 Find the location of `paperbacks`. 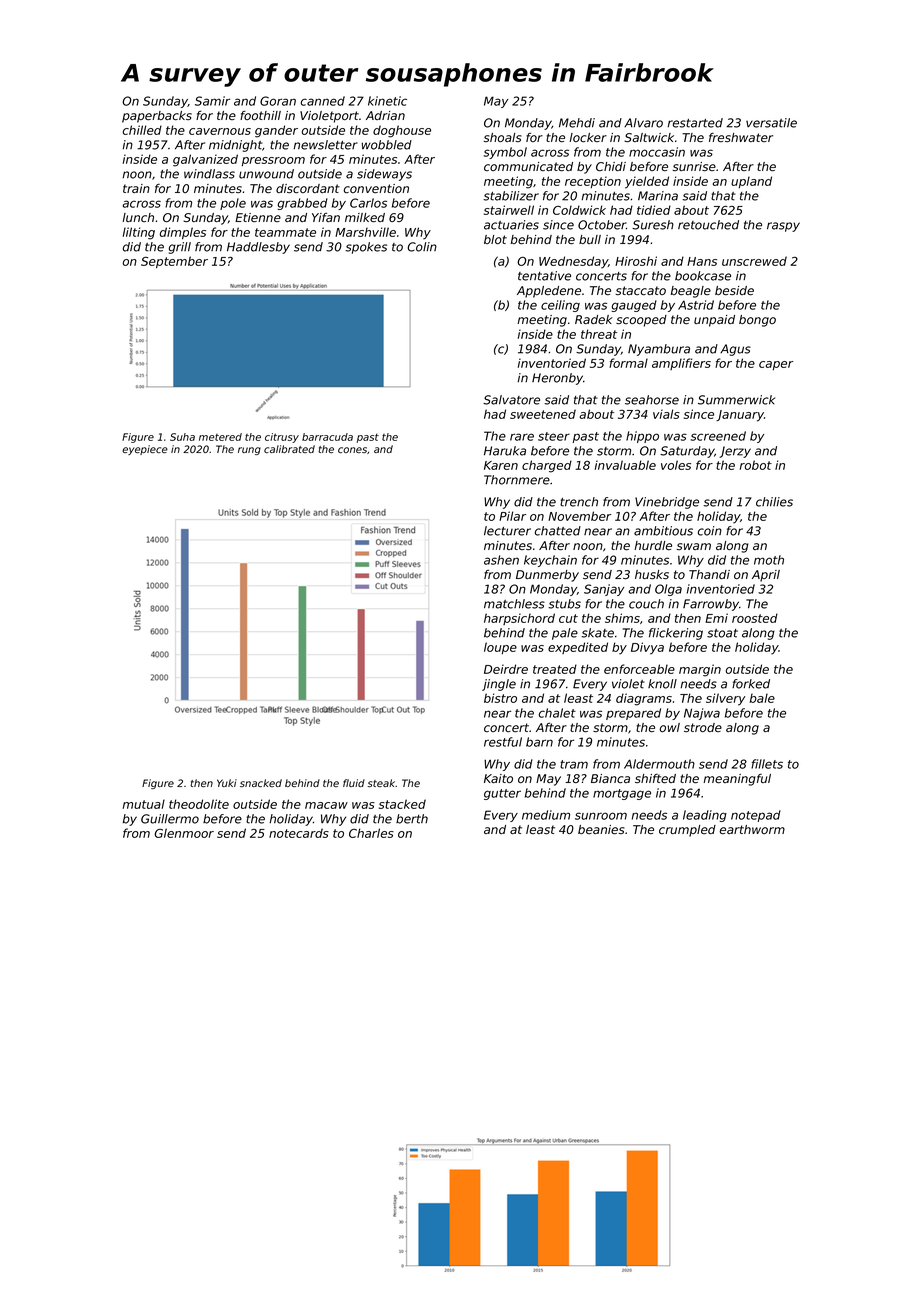

paperbacks is located at coordinates (157, 117).
